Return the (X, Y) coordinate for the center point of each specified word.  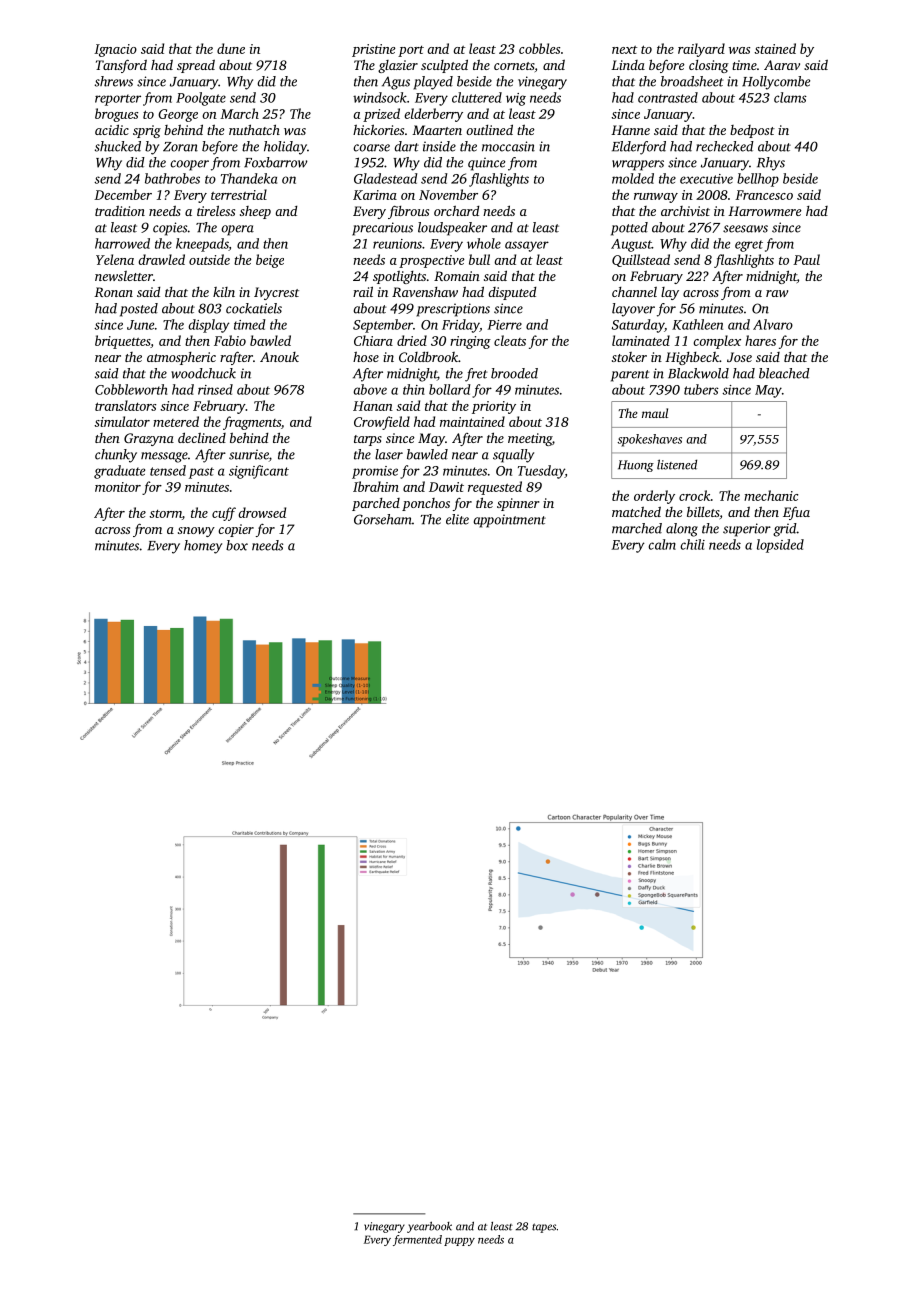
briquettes (122, 342)
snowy (196, 532)
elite (457, 519)
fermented (417, 1240)
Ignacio (115, 50)
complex (717, 342)
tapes (544, 1228)
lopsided (780, 546)
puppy (459, 1242)
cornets (514, 66)
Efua (796, 513)
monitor (118, 487)
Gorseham (383, 519)
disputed (512, 293)
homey (203, 547)
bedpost (752, 131)
